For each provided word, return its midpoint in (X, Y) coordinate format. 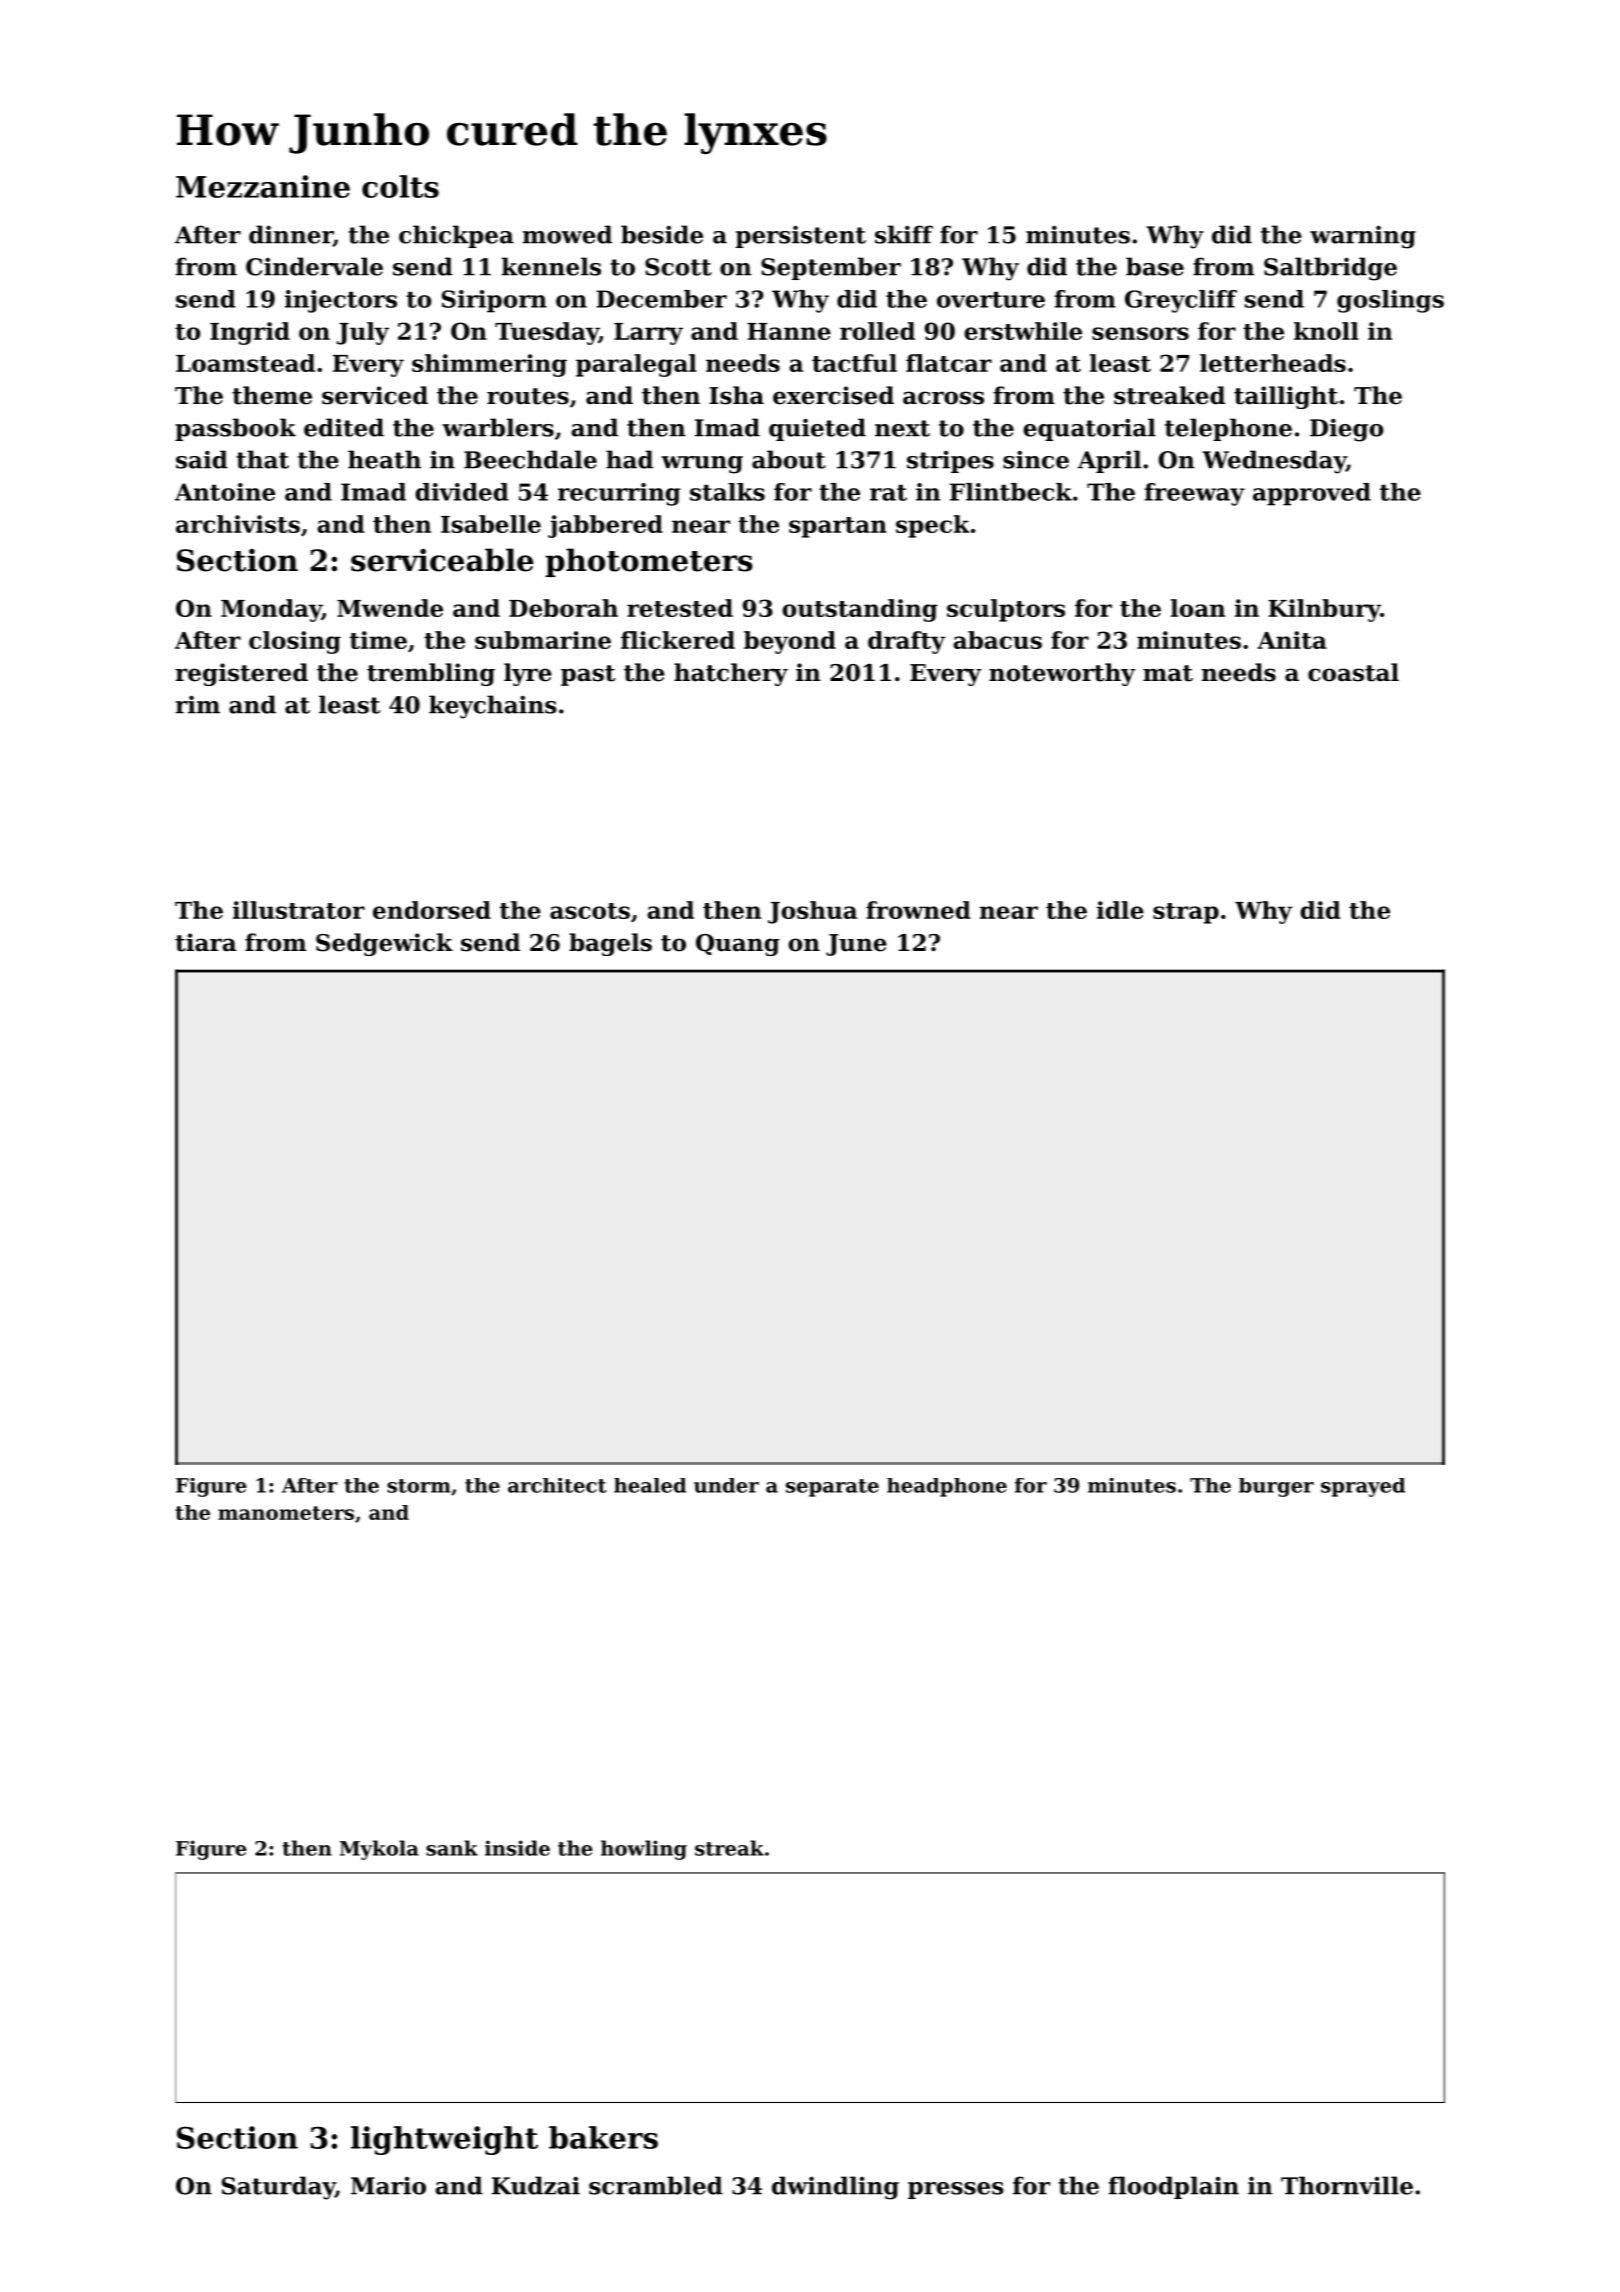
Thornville (1347, 2185)
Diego (1346, 430)
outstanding (860, 610)
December (661, 299)
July (363, 333)
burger (1276, 1487)
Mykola (379, 1850)
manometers (286, 1513)
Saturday (278, 2188)
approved (1312, 494)
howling (644, 1850)
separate (832, 1488)
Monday (271, 610)
